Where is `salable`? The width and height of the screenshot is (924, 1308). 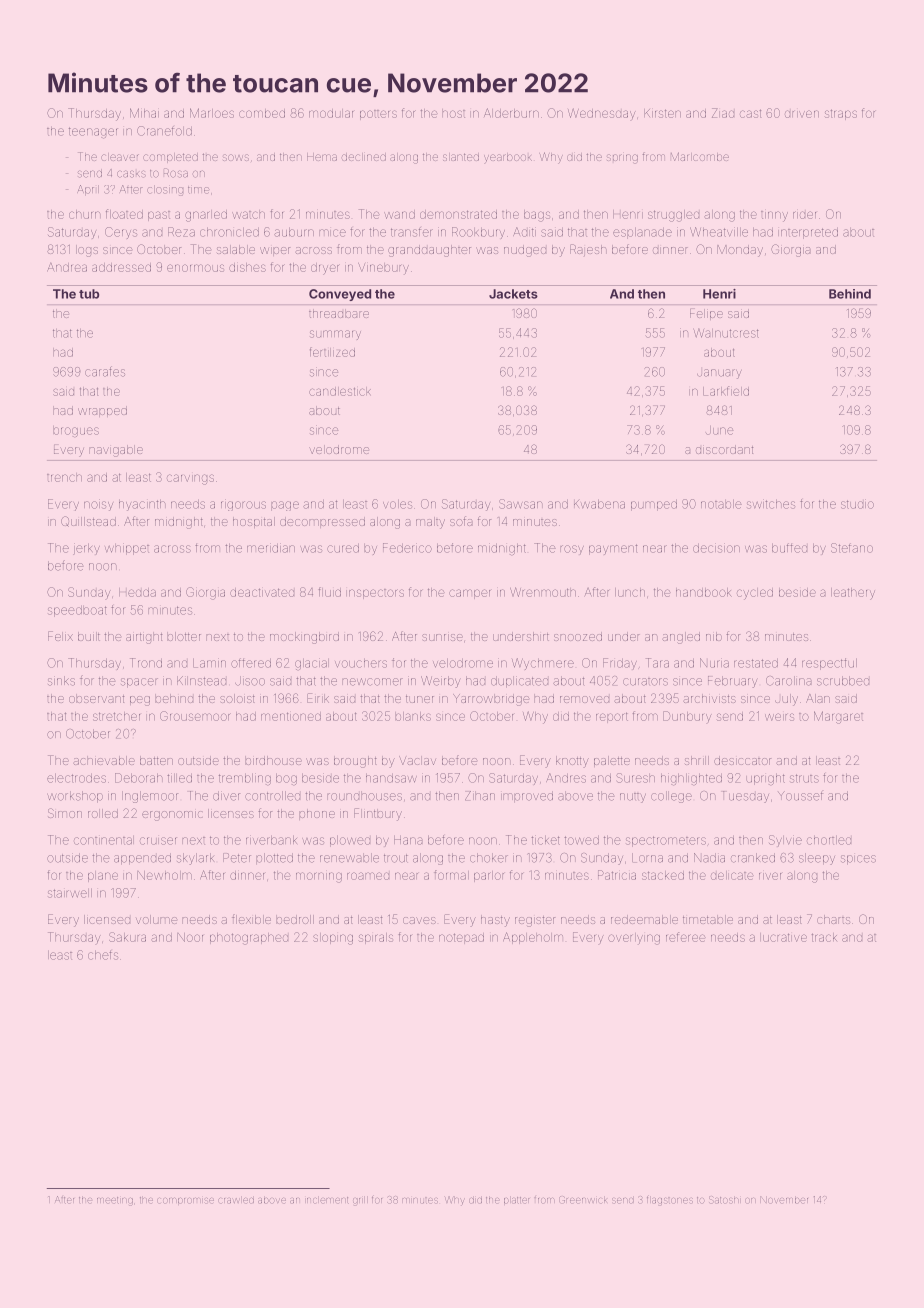
salable is located at coordinates (236, 249).
